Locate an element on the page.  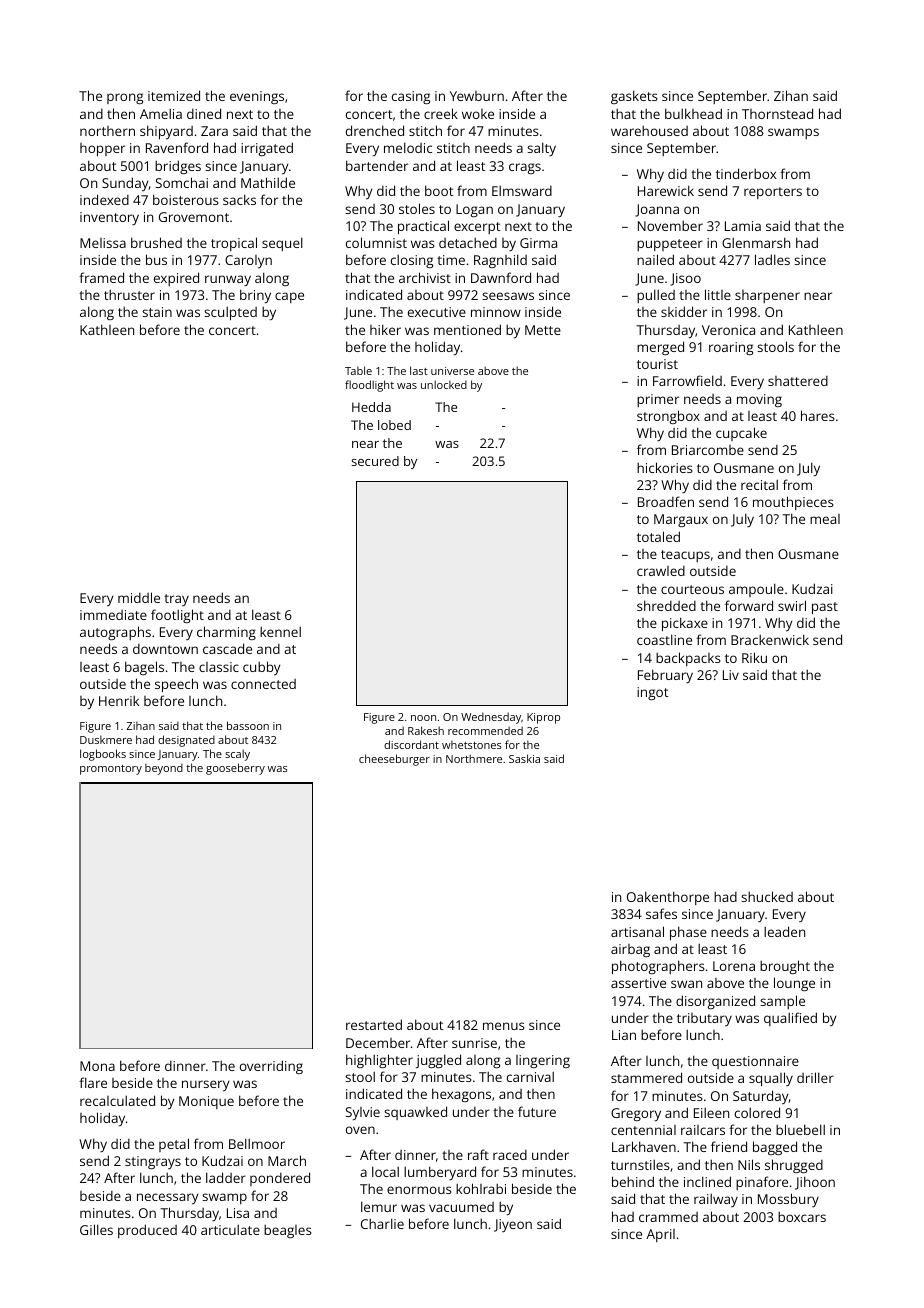
shucked is located at coordinates (767, 896).
